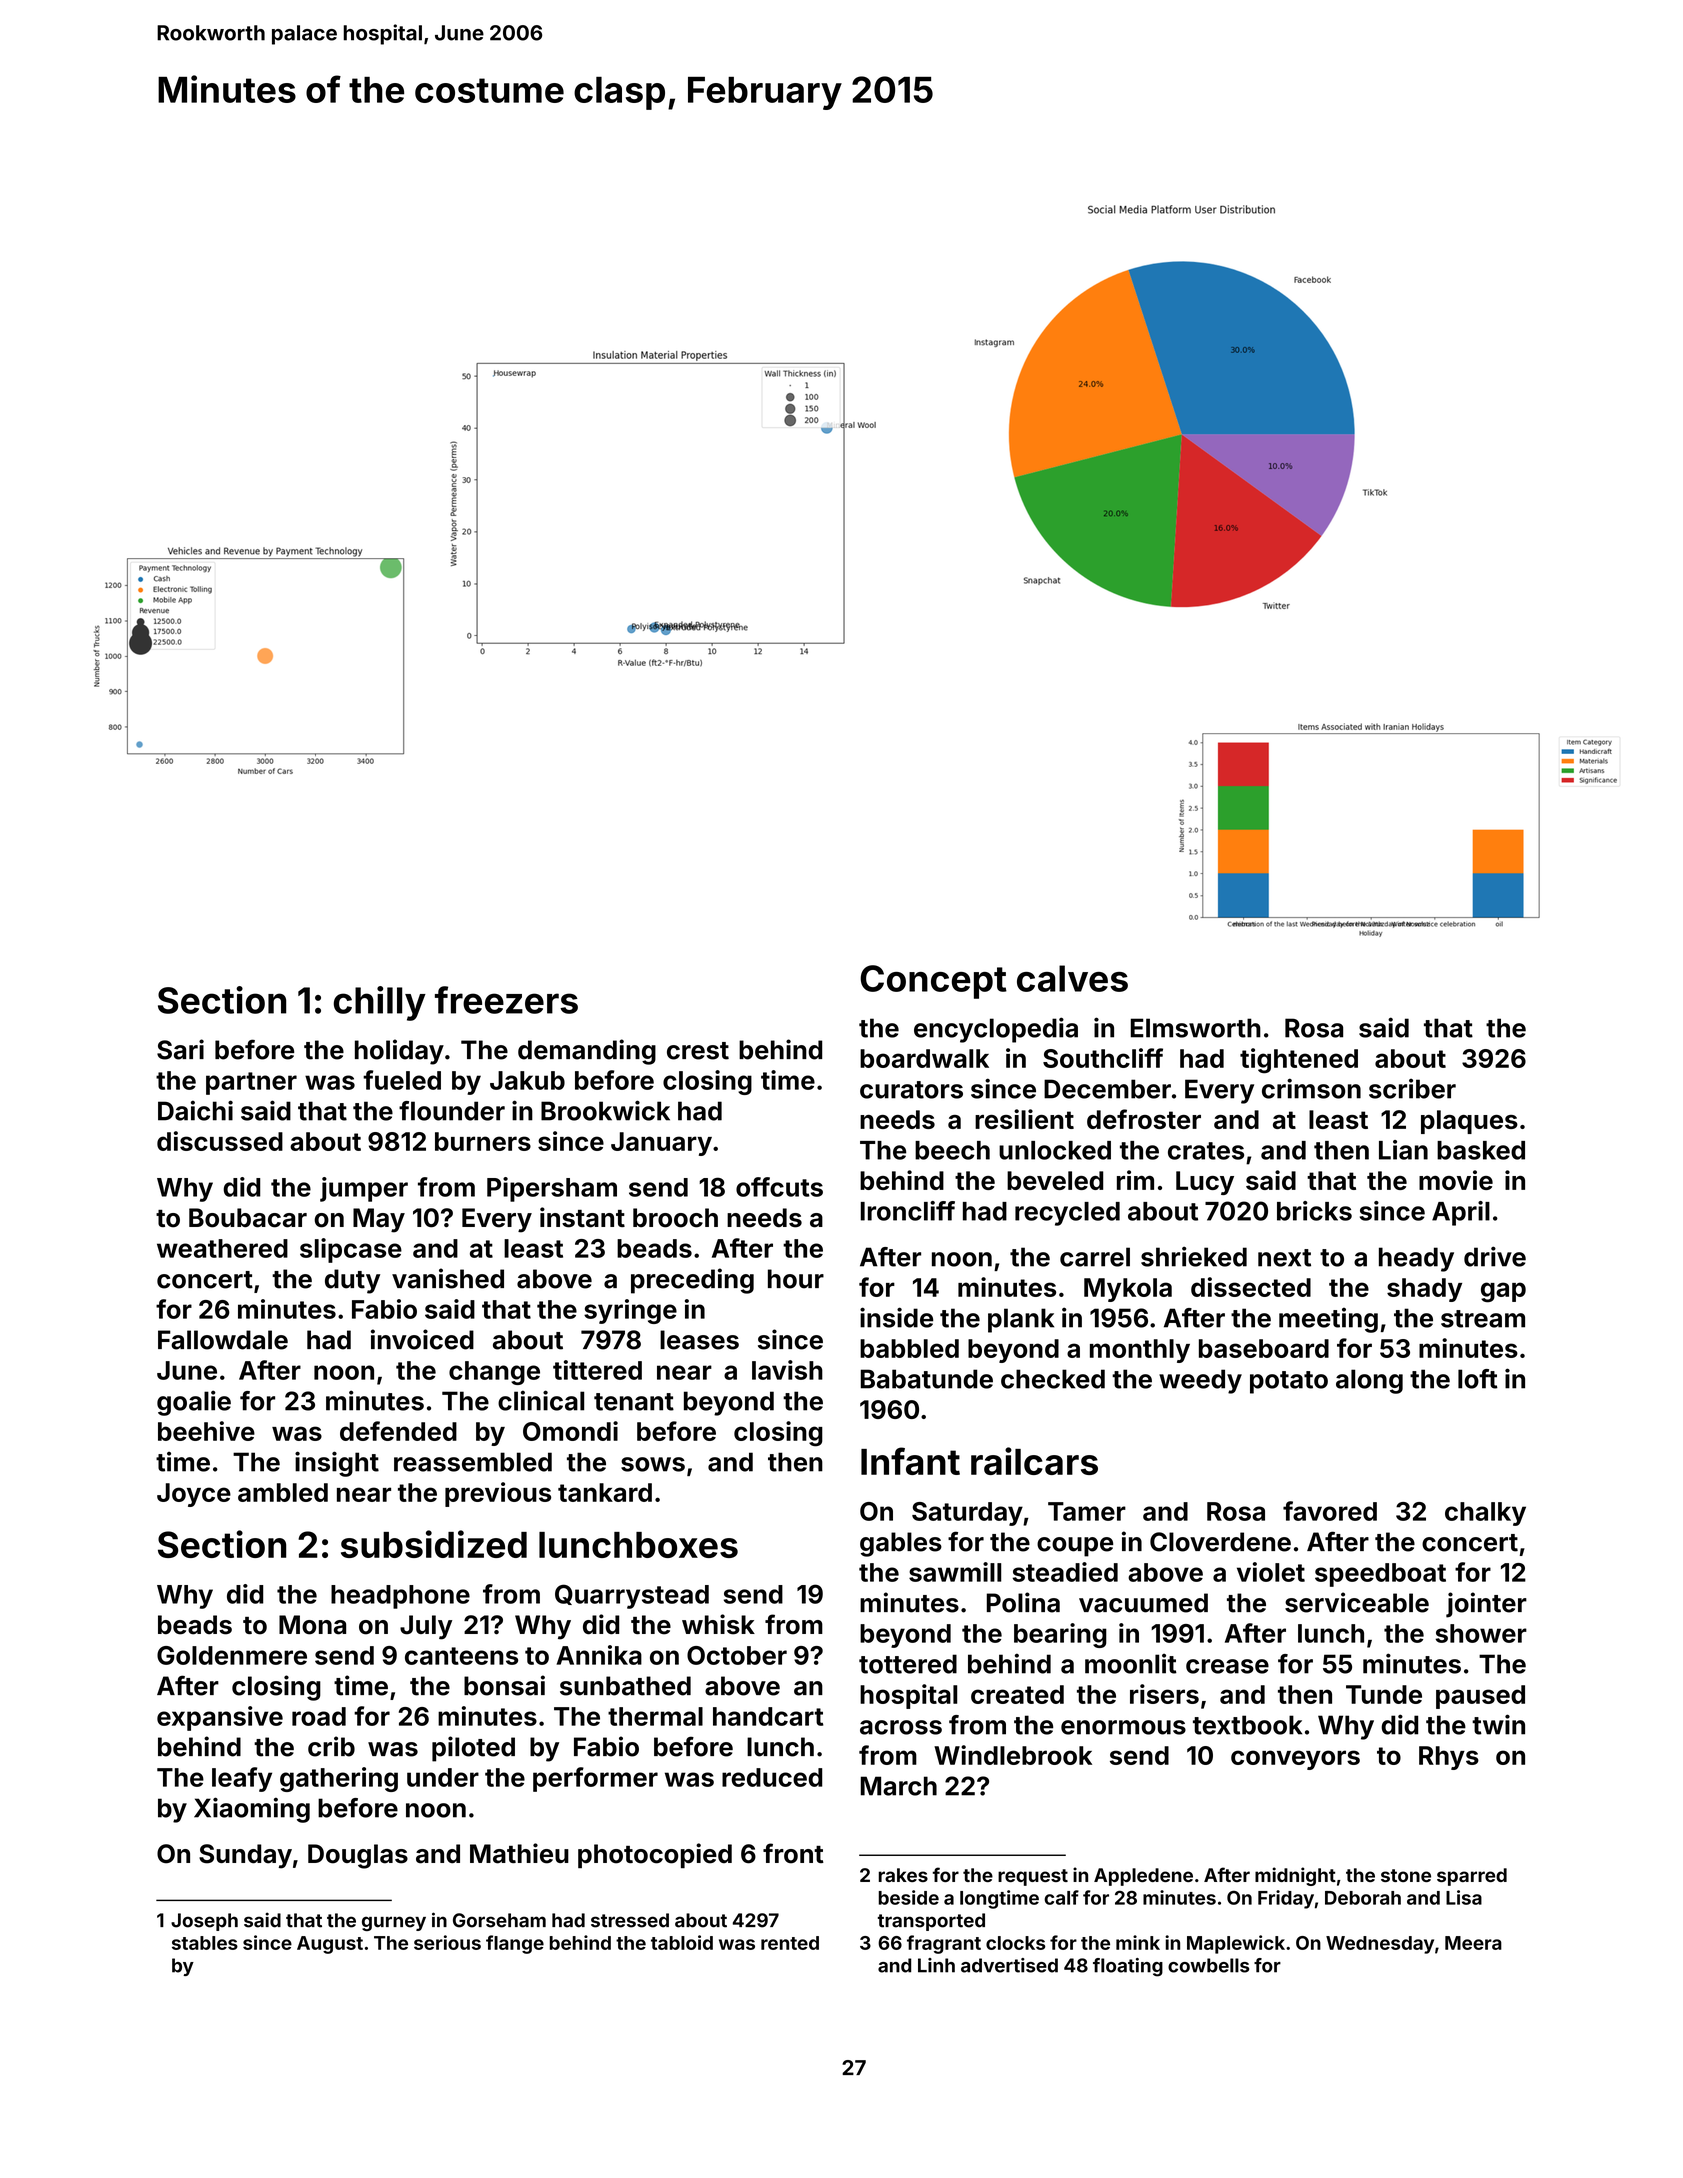 This screenshot has width=1683, height=2178. What do you see at coordinates (434, 1544) in the screenshot?
I see `subsidized` at bounding box center [434, 1544].
